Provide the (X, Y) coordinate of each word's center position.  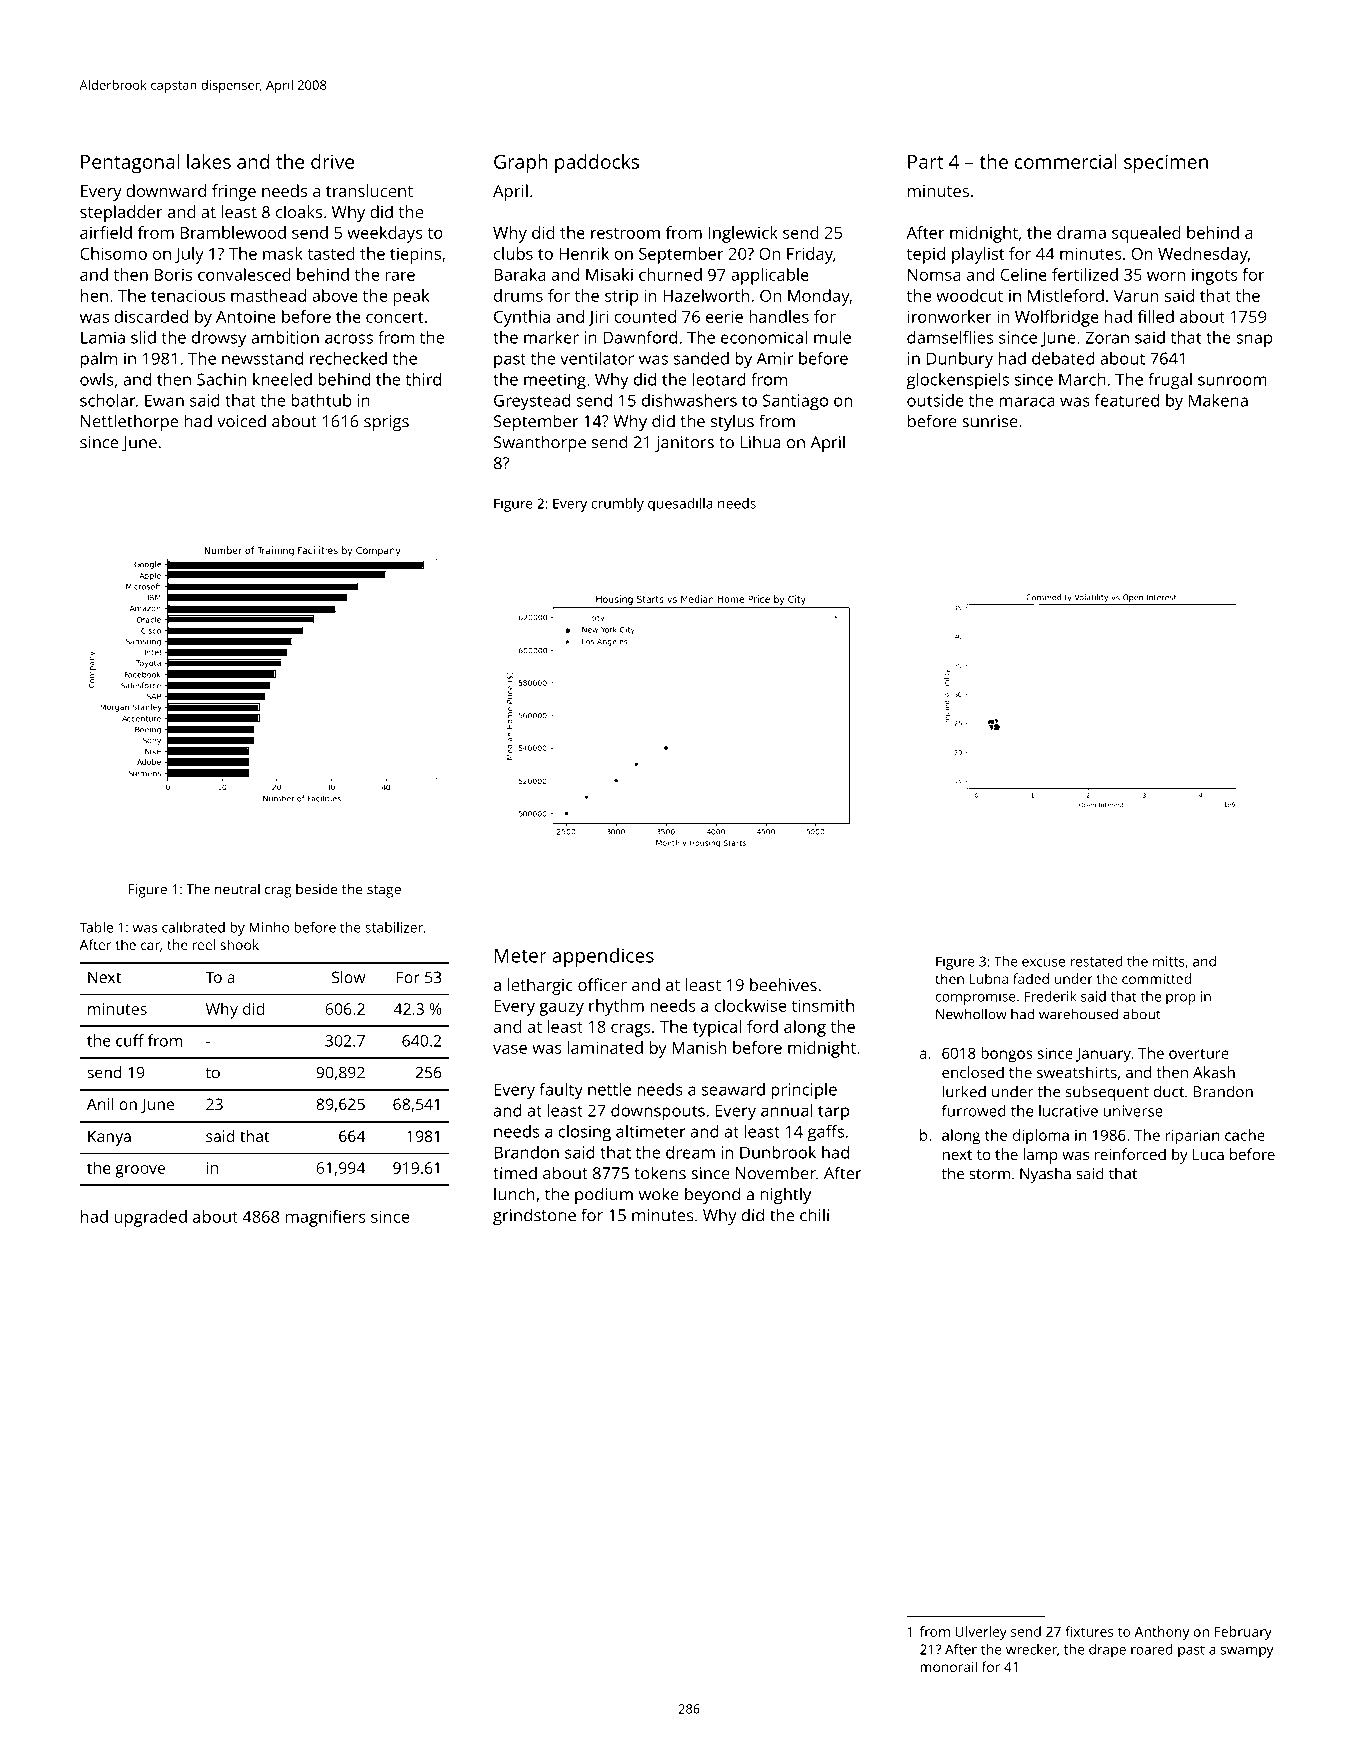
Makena (1218, 400)
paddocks (597, 164)
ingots (1215, 276)
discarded (151, 316)
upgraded (151, 1218)
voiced (241, 421)
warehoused (1078, 1014)
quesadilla (680, 505)
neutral (237, 889)
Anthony (1161, 1633)
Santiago (795, 402)
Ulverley (981, 1633)
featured (1126, 400)
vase (510, 1049)
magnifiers (326, 1218)
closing (584, 1133)
